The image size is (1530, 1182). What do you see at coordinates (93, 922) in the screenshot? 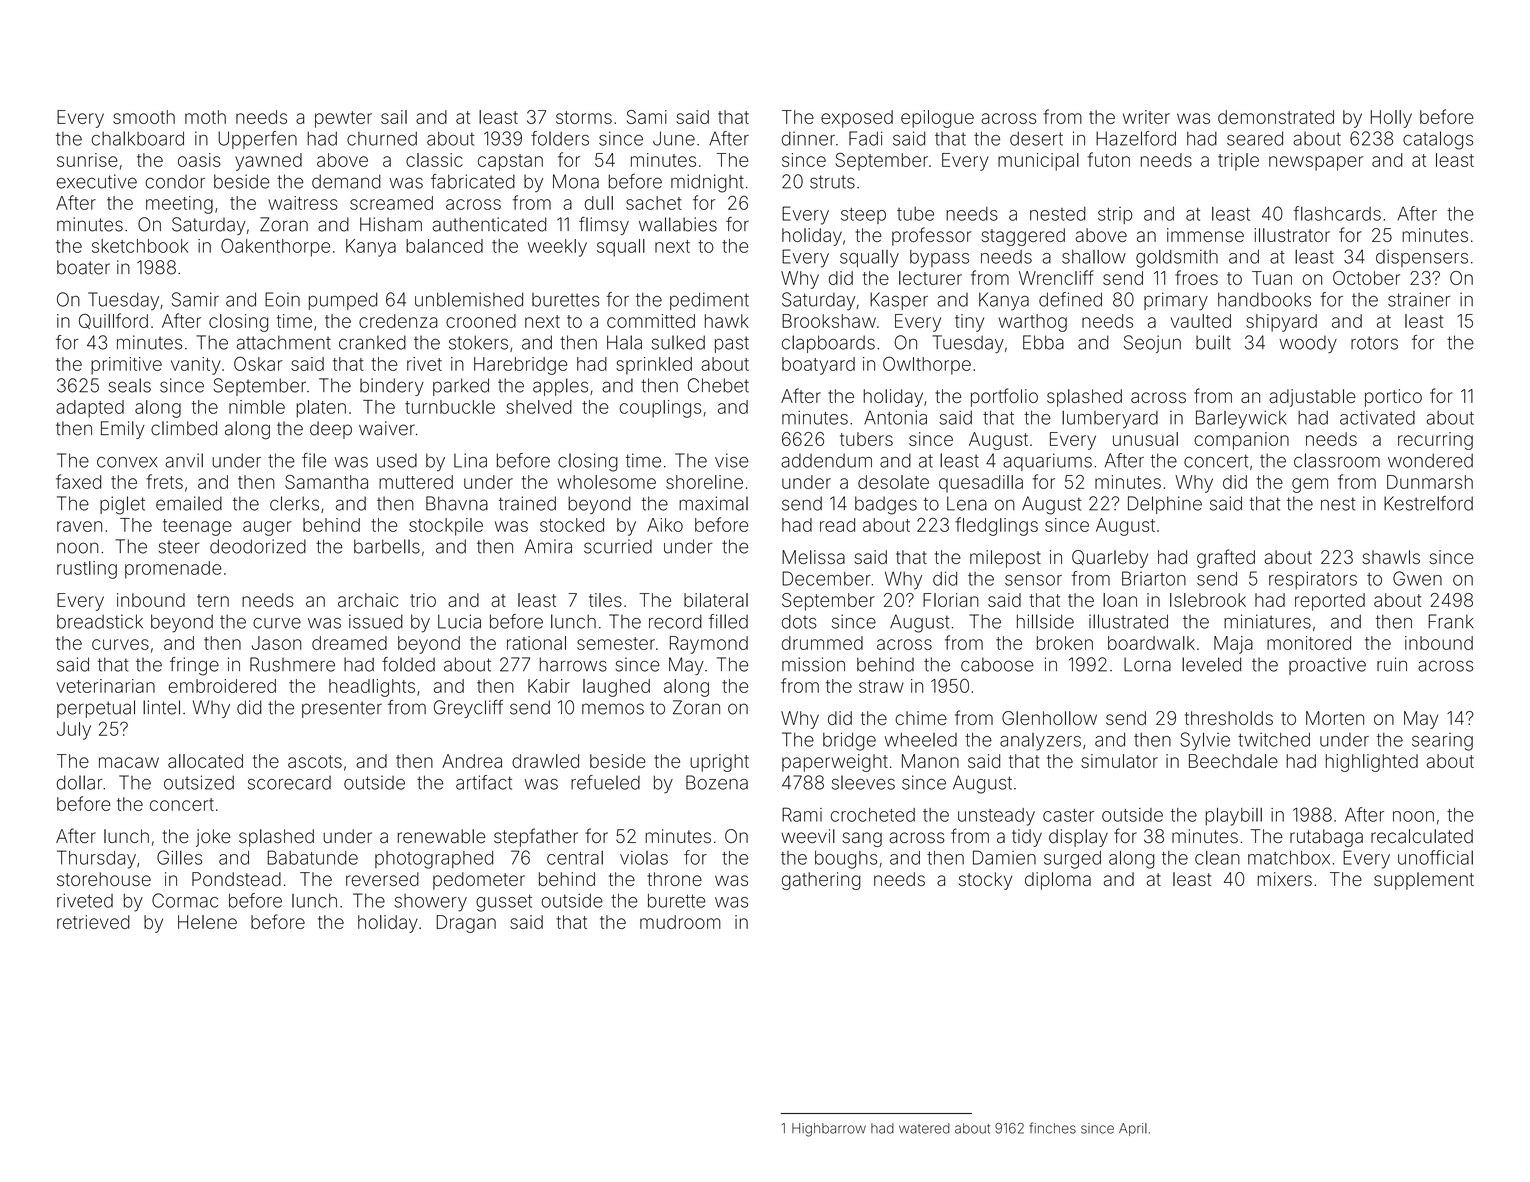
I see `retrieved` at bounding box center [93, 922].
